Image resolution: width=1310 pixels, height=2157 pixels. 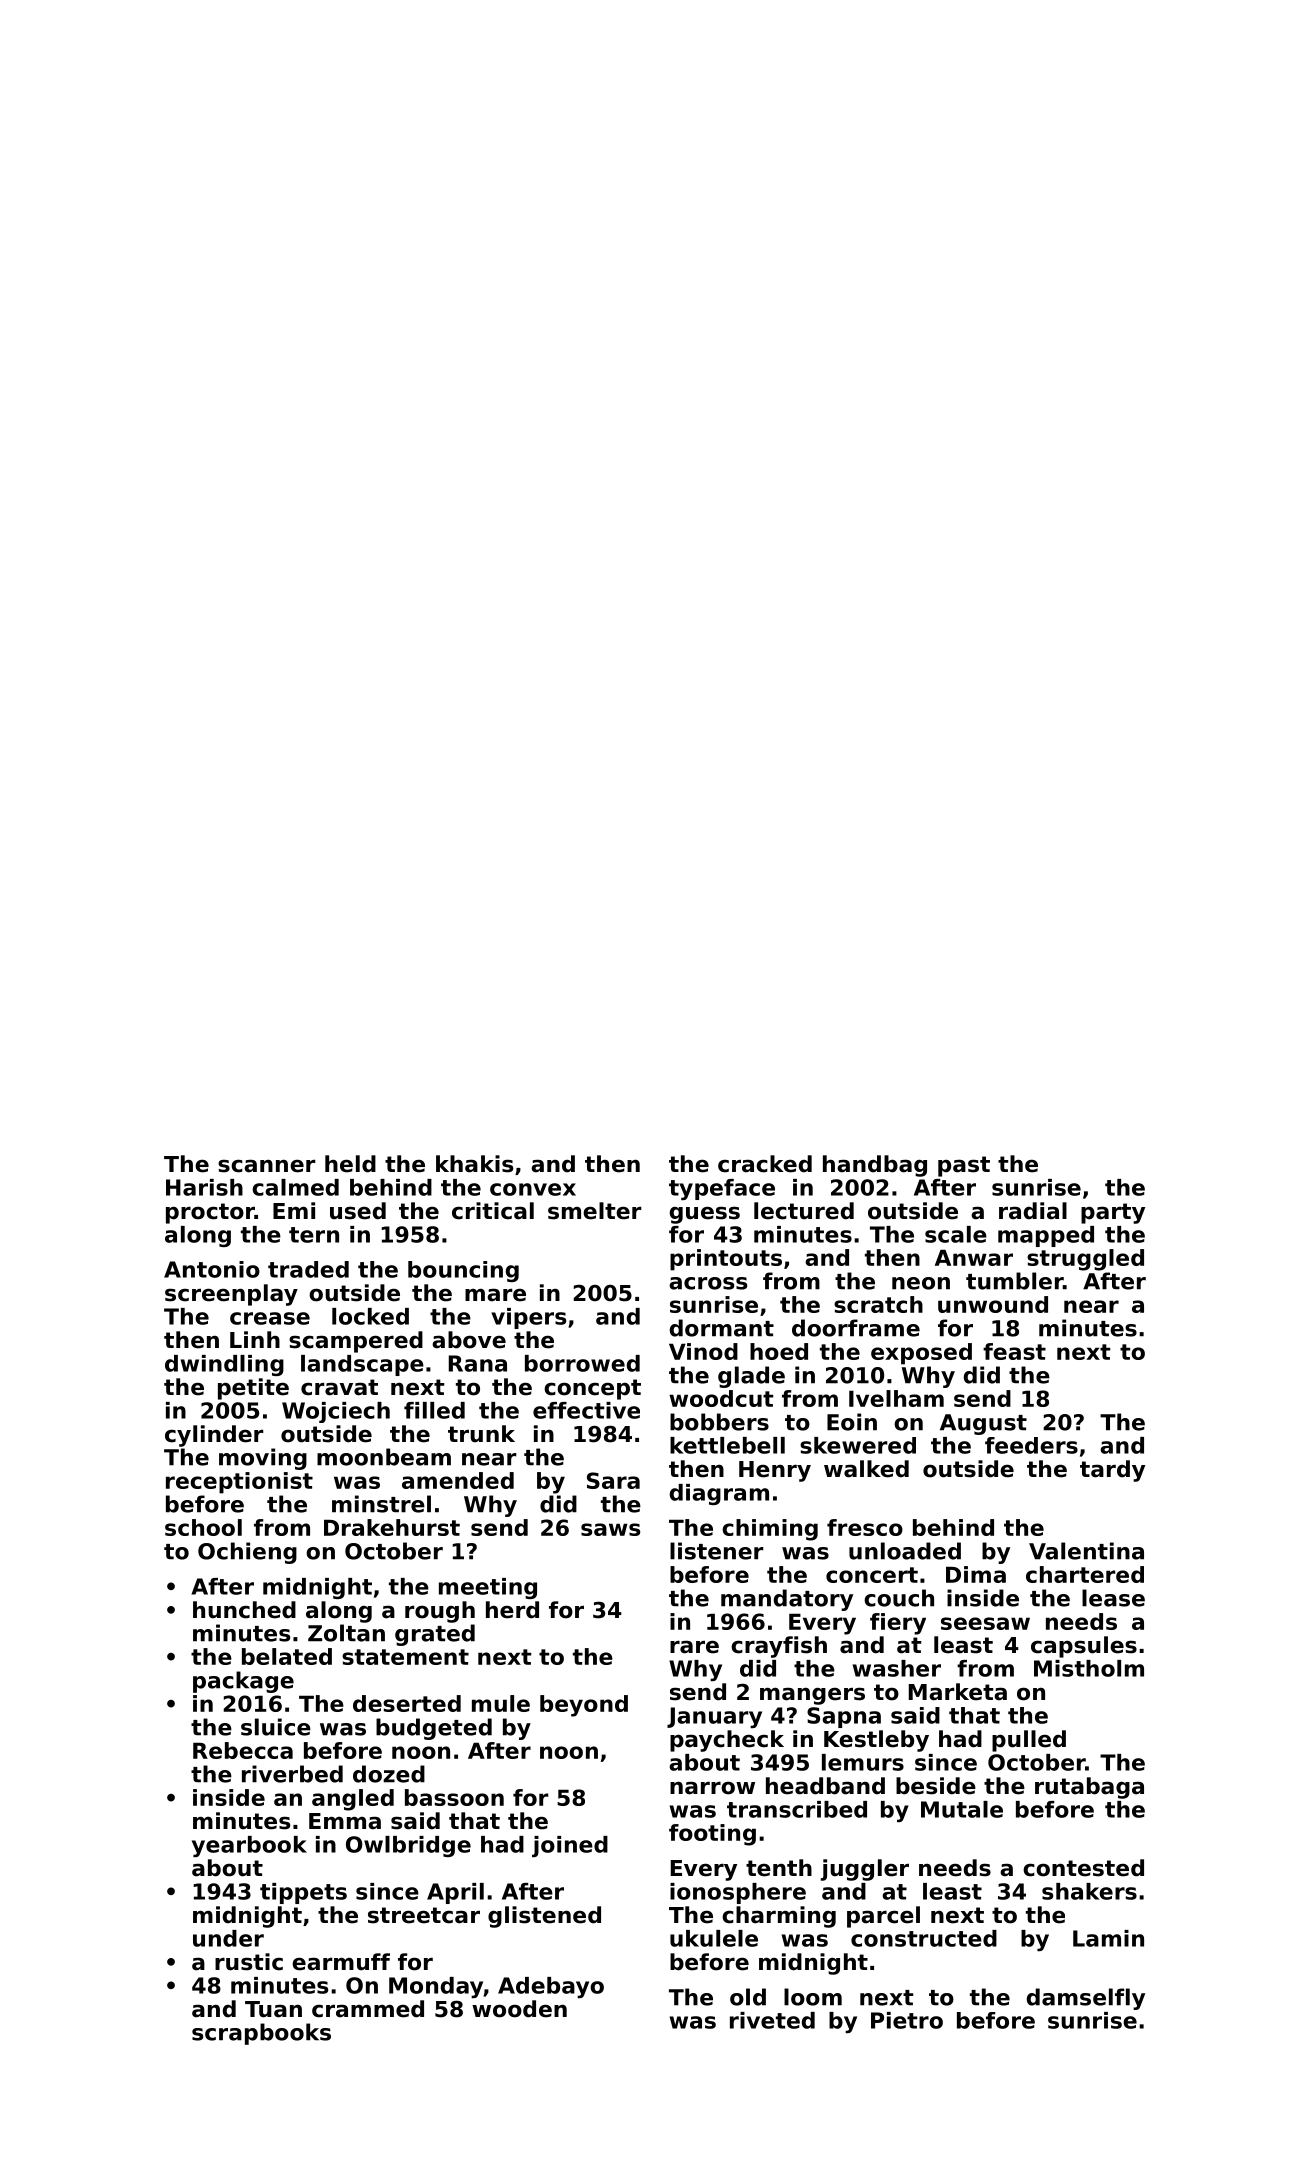 What do you see at coordinates (243, 1750) in the screenshot?
I see `Rebecca` at bounding box center [243, 1750].
